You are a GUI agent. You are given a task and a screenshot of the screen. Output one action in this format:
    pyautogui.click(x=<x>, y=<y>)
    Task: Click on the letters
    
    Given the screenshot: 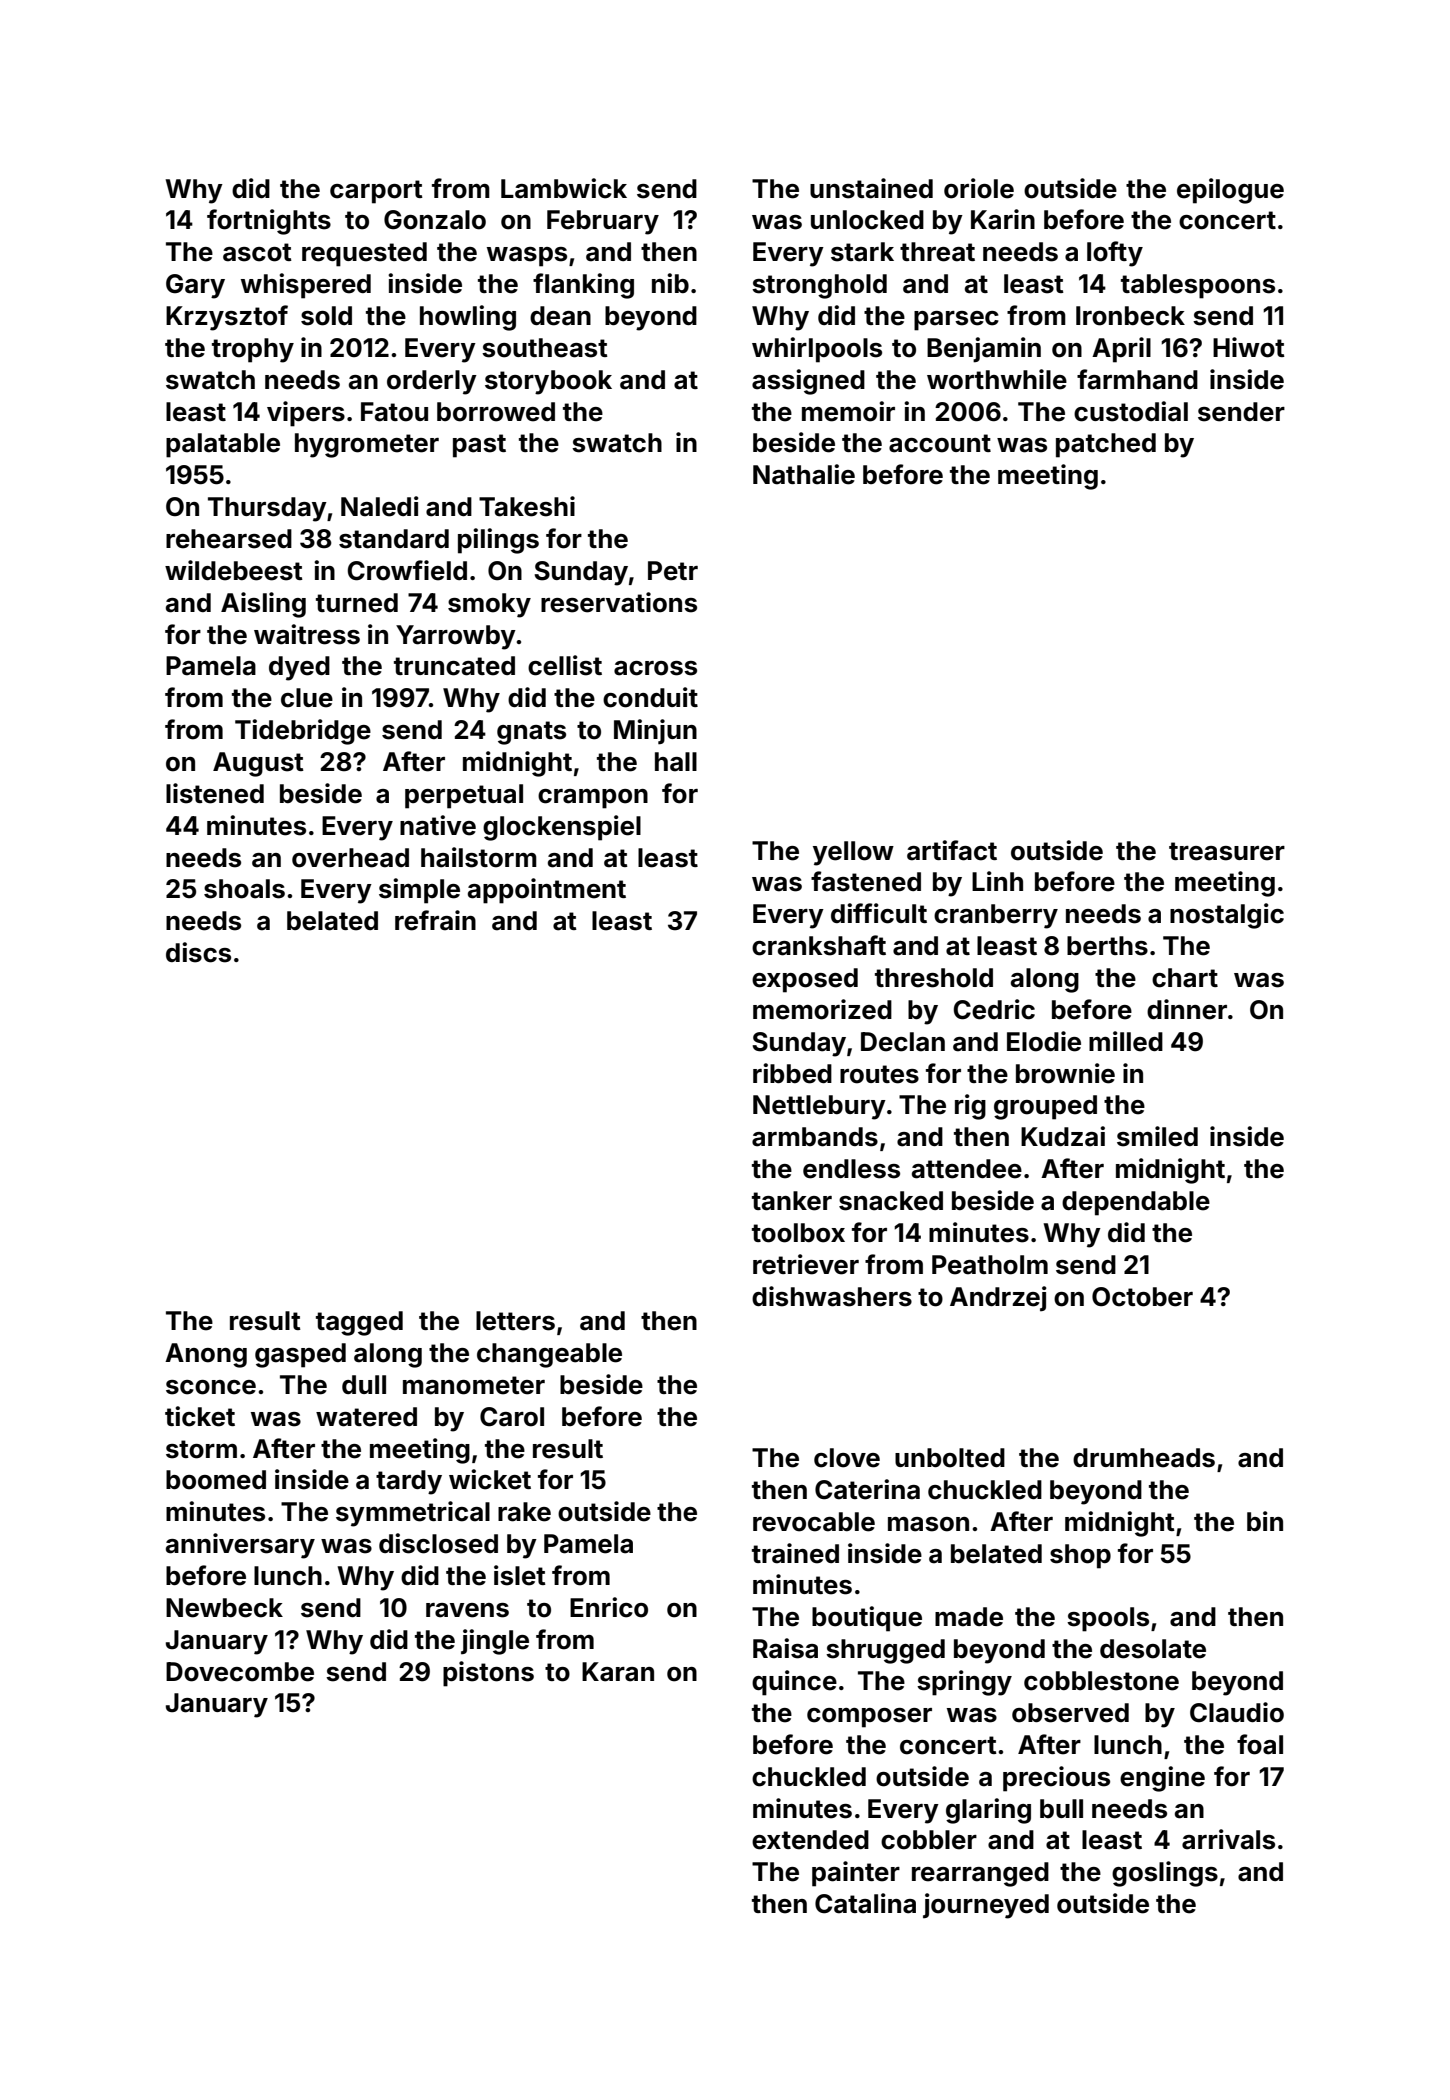 What is the action you would take?
    pyautogui.click(x=515, y=1321)
